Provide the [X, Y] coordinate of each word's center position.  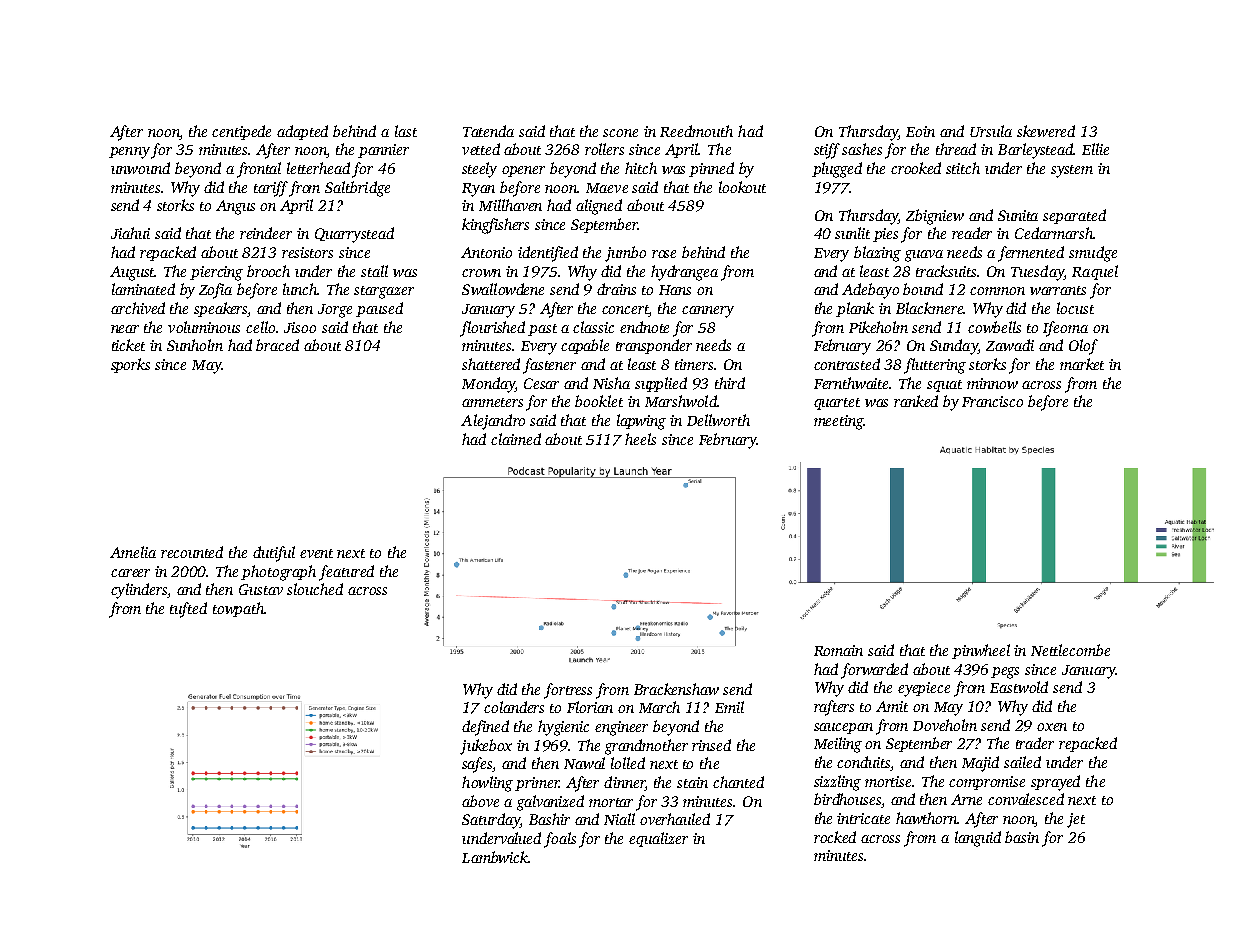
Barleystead [1036, 151]
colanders [514, 707]
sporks [130, 365]
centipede [241, 132]
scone [620, 133]
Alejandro [493, 422]
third [730, 383]
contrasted [847, 364]
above [480, 801]
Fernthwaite [852, 383]
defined [485, 728]
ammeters [492, 402]
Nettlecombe [1070, 650]
